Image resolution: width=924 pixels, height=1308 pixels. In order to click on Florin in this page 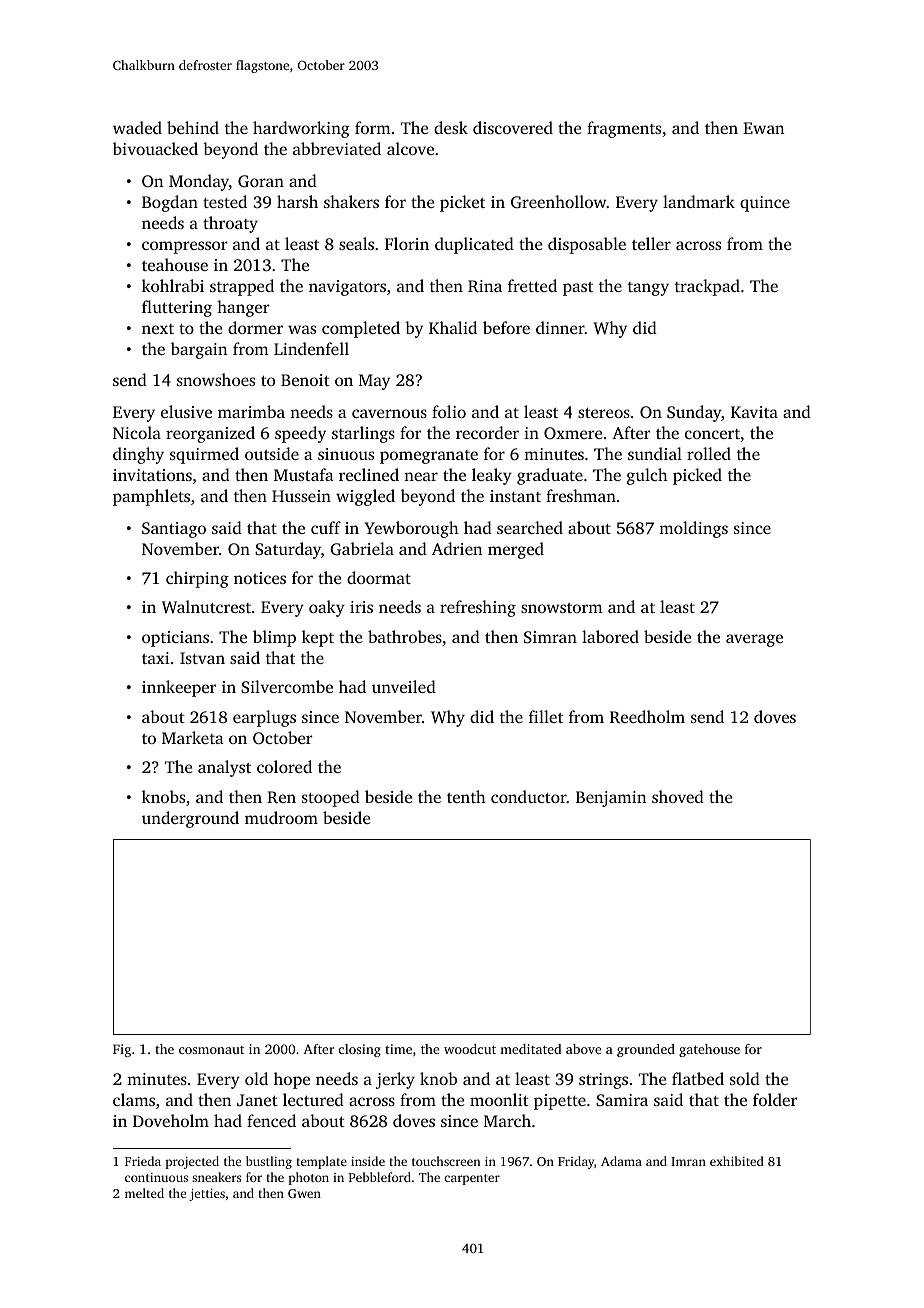, I will do `click(407, 243)`.
